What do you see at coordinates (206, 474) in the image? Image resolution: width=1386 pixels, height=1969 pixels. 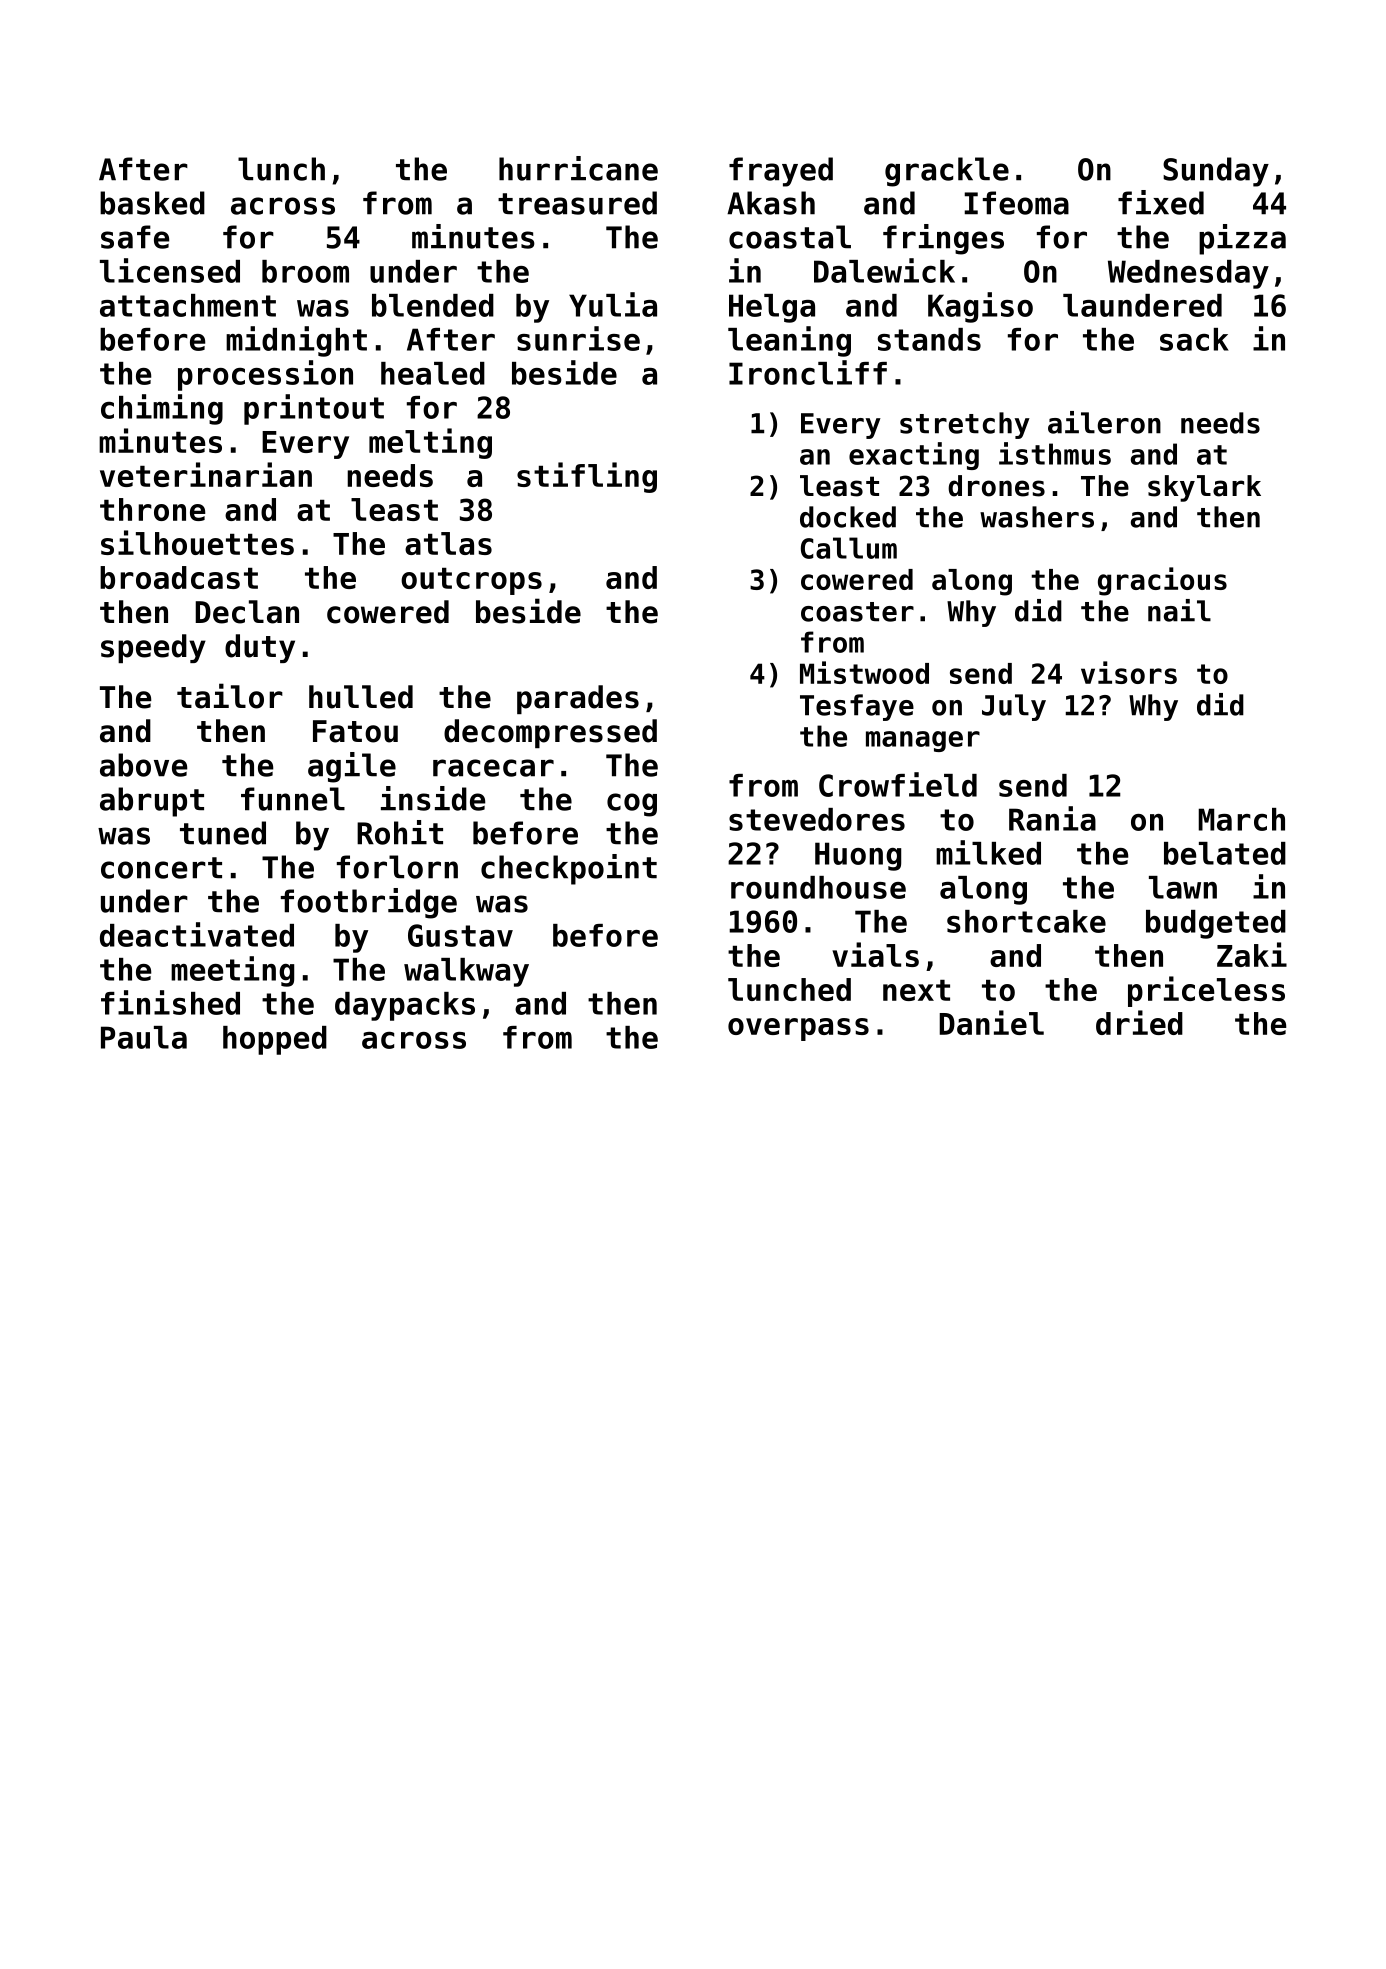 I see `veterinarian` at bounding box center [206, 474].
